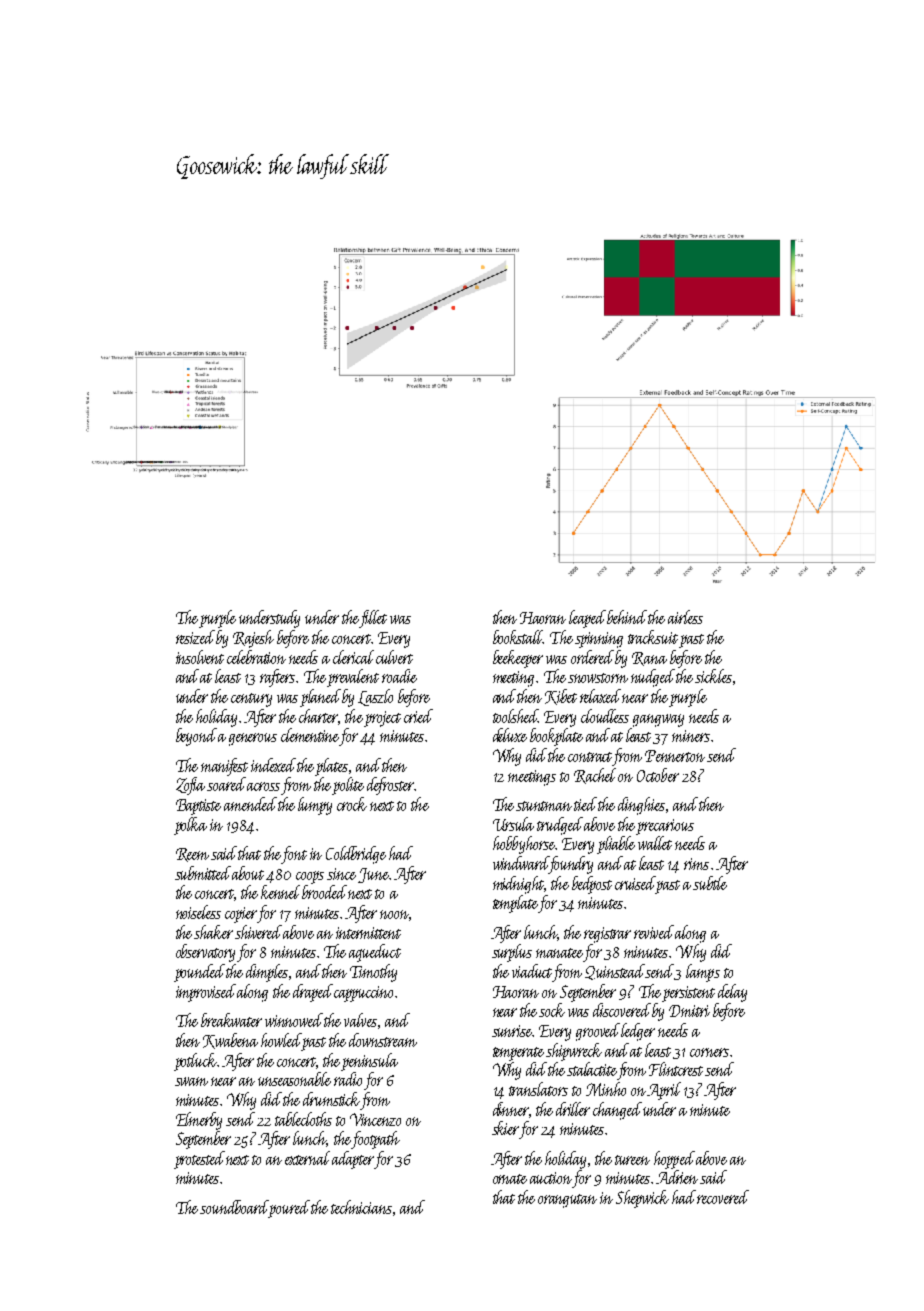 This screenshot has width=924, height=1311. Describe the element at coordinates (518, 659) in the screenshot. I see `beekeeper` at that location.
